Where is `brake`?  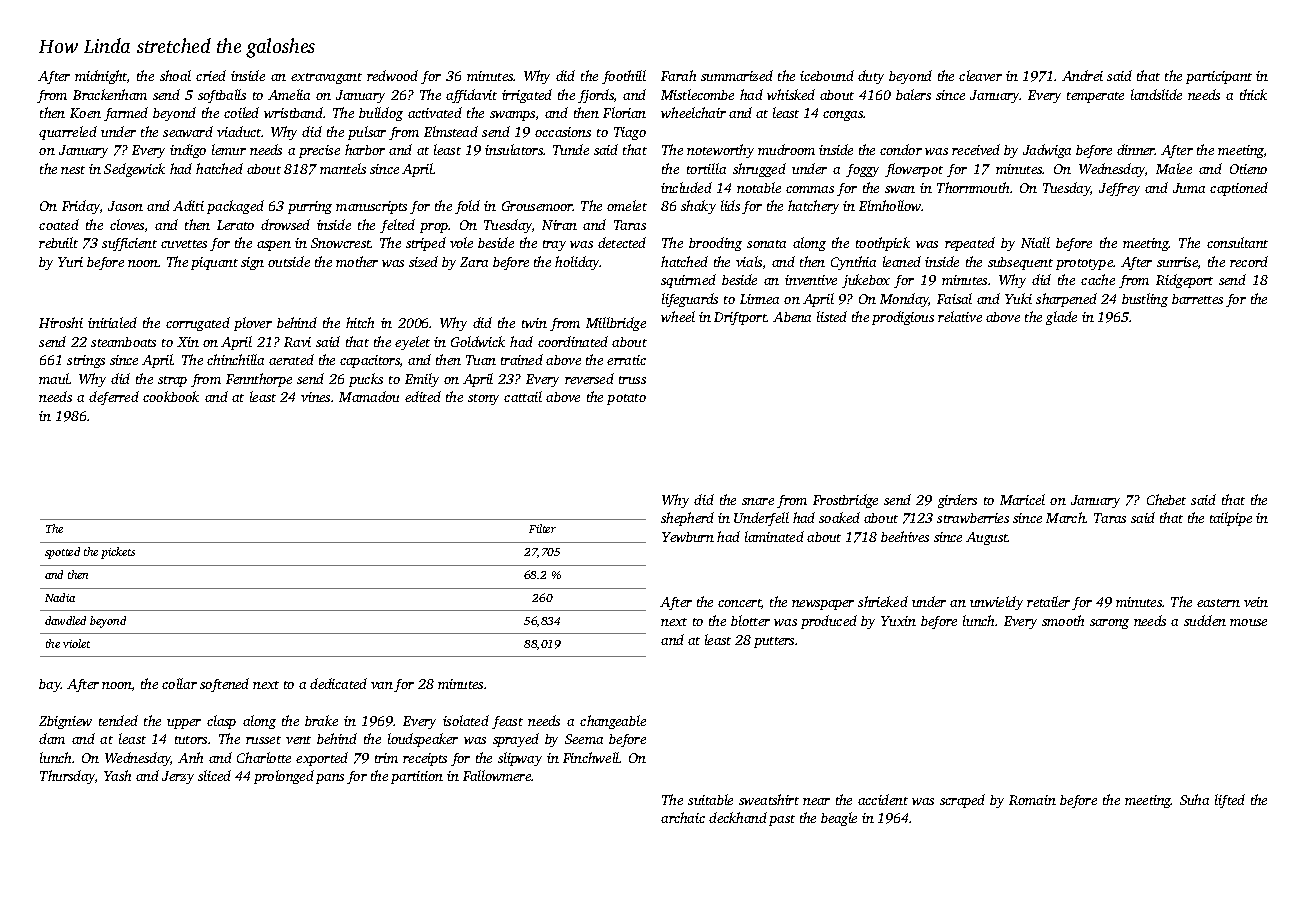
brake is located at coordinates (321, 720).
